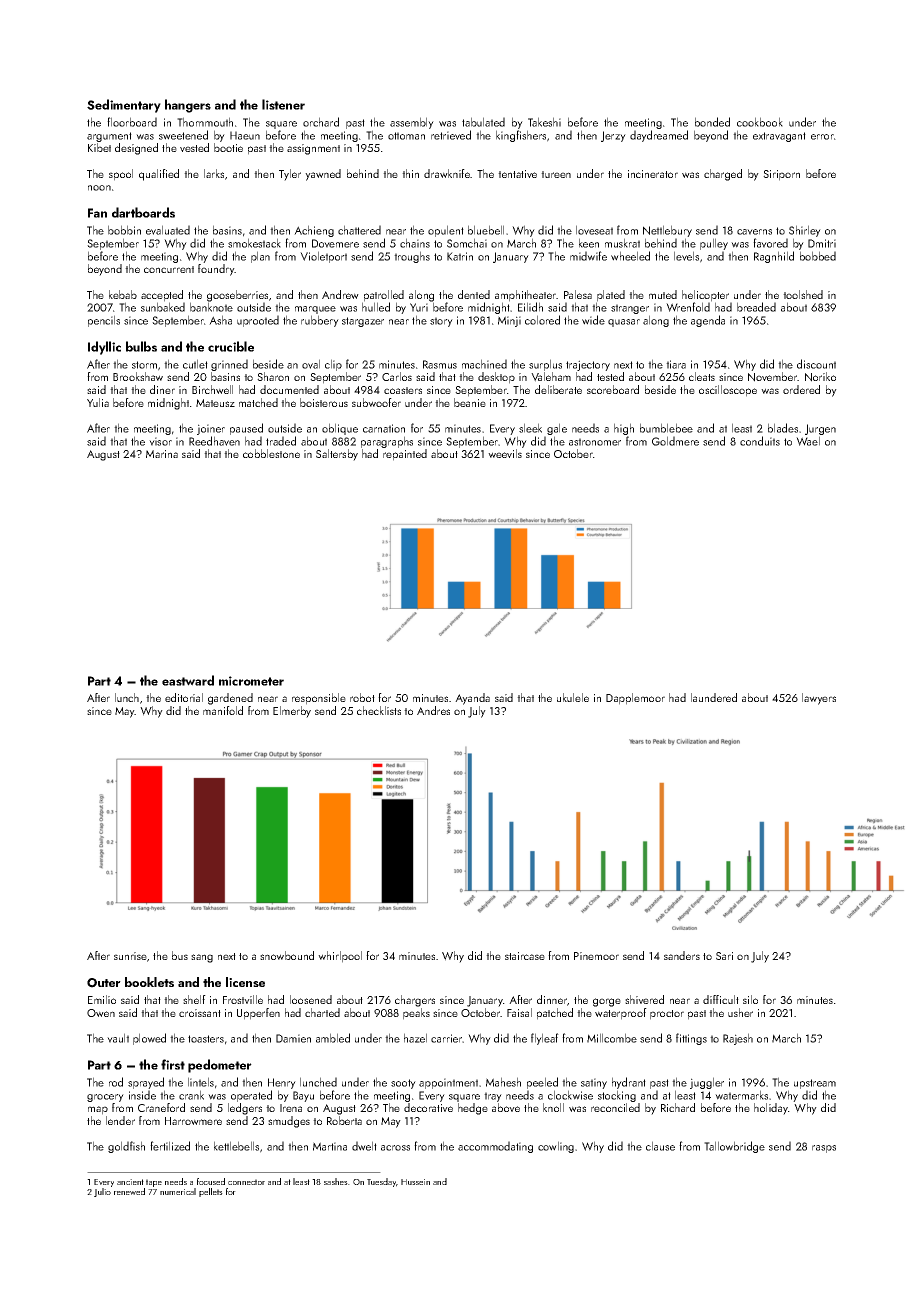  What do you see at coordinates (168, 230) in the screenshot?
I see `evaluated` at bounding box center [168, 230].
